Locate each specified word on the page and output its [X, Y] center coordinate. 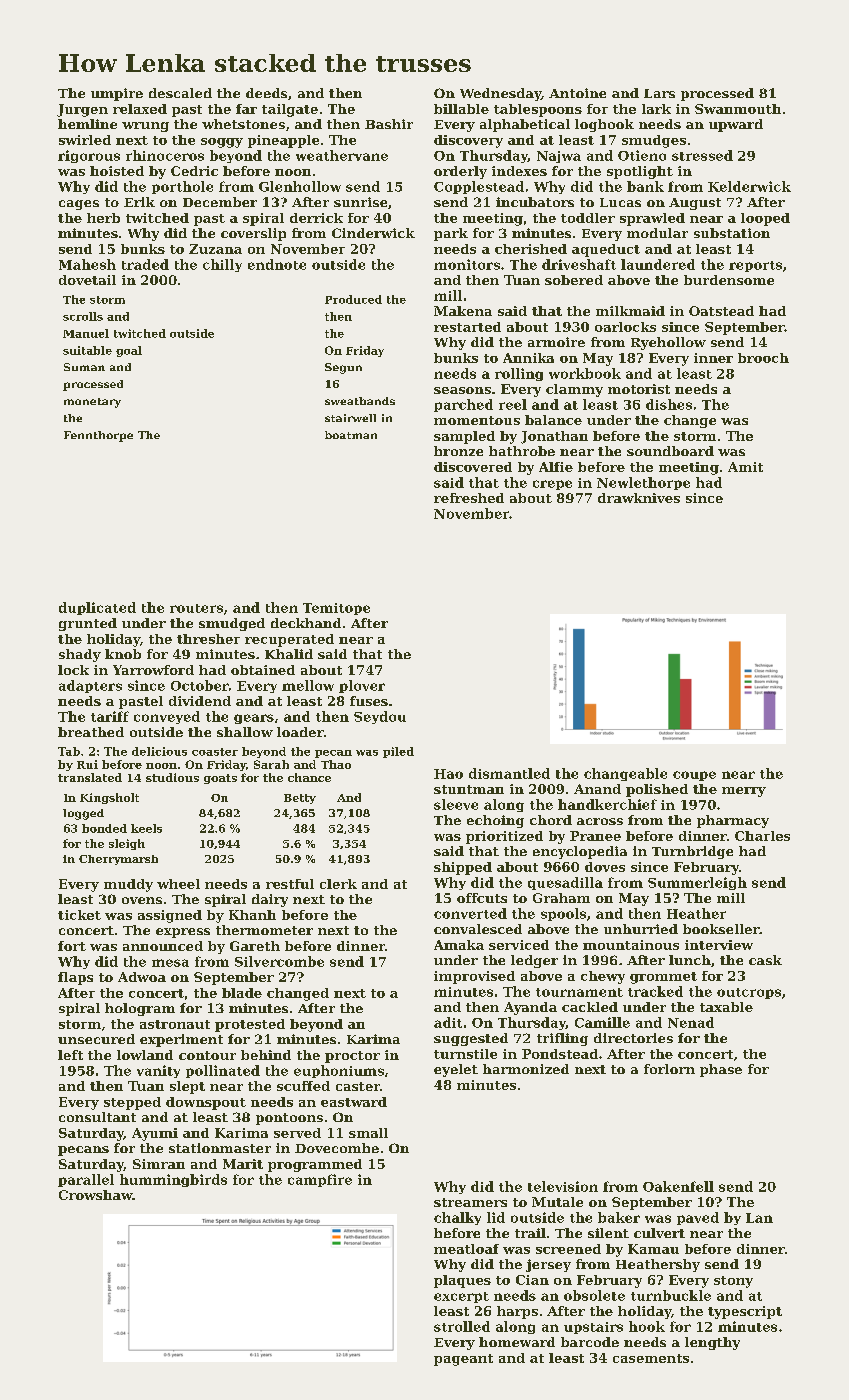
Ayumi [155, 1134]
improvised [474, 977]
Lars [659, 93]
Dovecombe [337, 1148]
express [183, 933]
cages [79, 205]
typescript [745, 1312]
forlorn [669, 1069]
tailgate [290, 110]
